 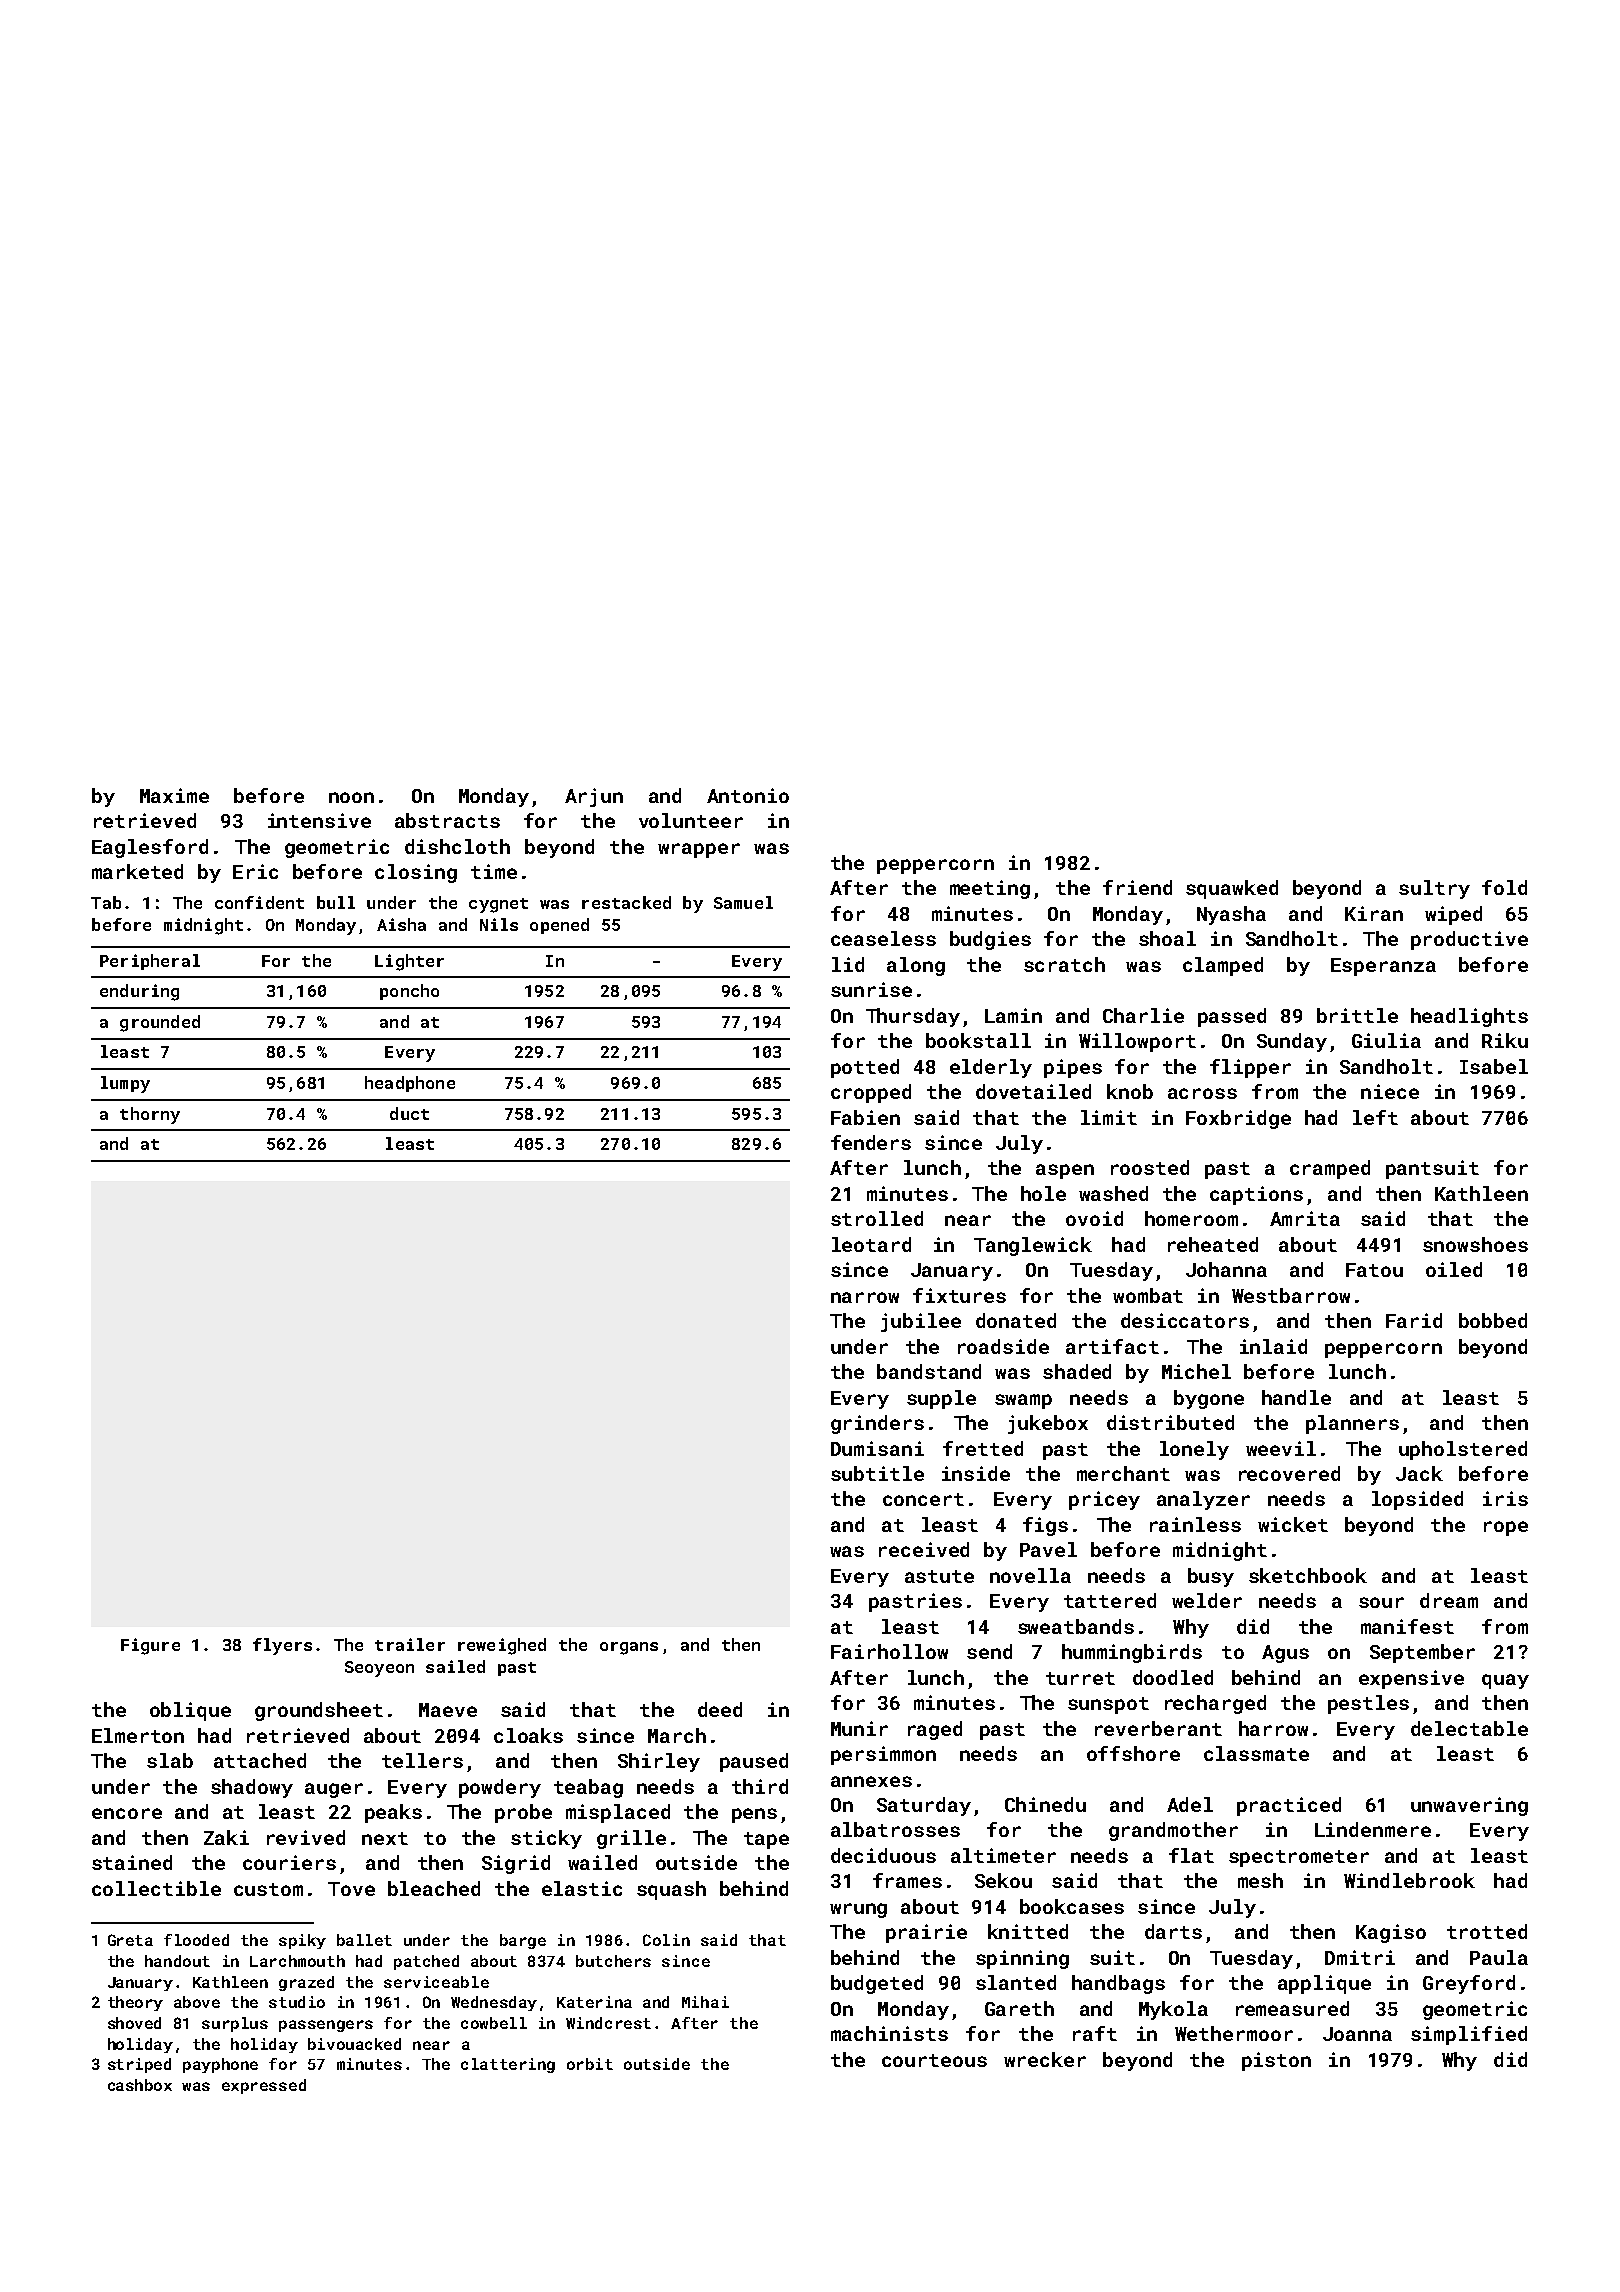 I want to click on bookstall, so click(x=978, y=1040).
